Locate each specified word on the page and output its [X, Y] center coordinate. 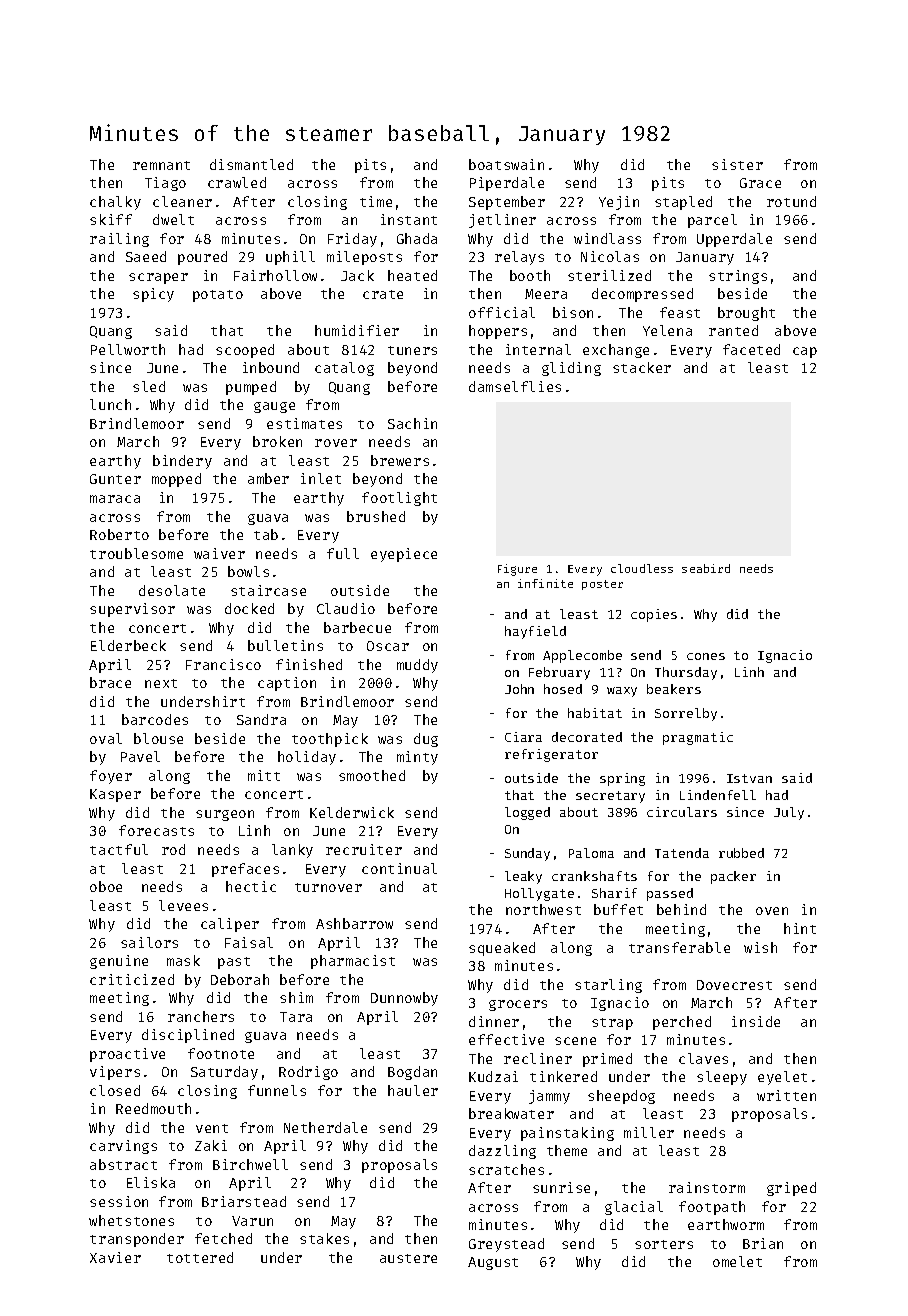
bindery [182, 462]
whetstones [131, 1220]
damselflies [515, 386]
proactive [127, 1055]
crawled [237, 182]
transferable [679, 947]
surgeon [225, 815]
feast [680, 312]
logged [527, 813]
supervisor [132, 610]
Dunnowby [404, 999]
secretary [610, 797]
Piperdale [507, 184]
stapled [683, 203]
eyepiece [404, 555]
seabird [706, 568]
